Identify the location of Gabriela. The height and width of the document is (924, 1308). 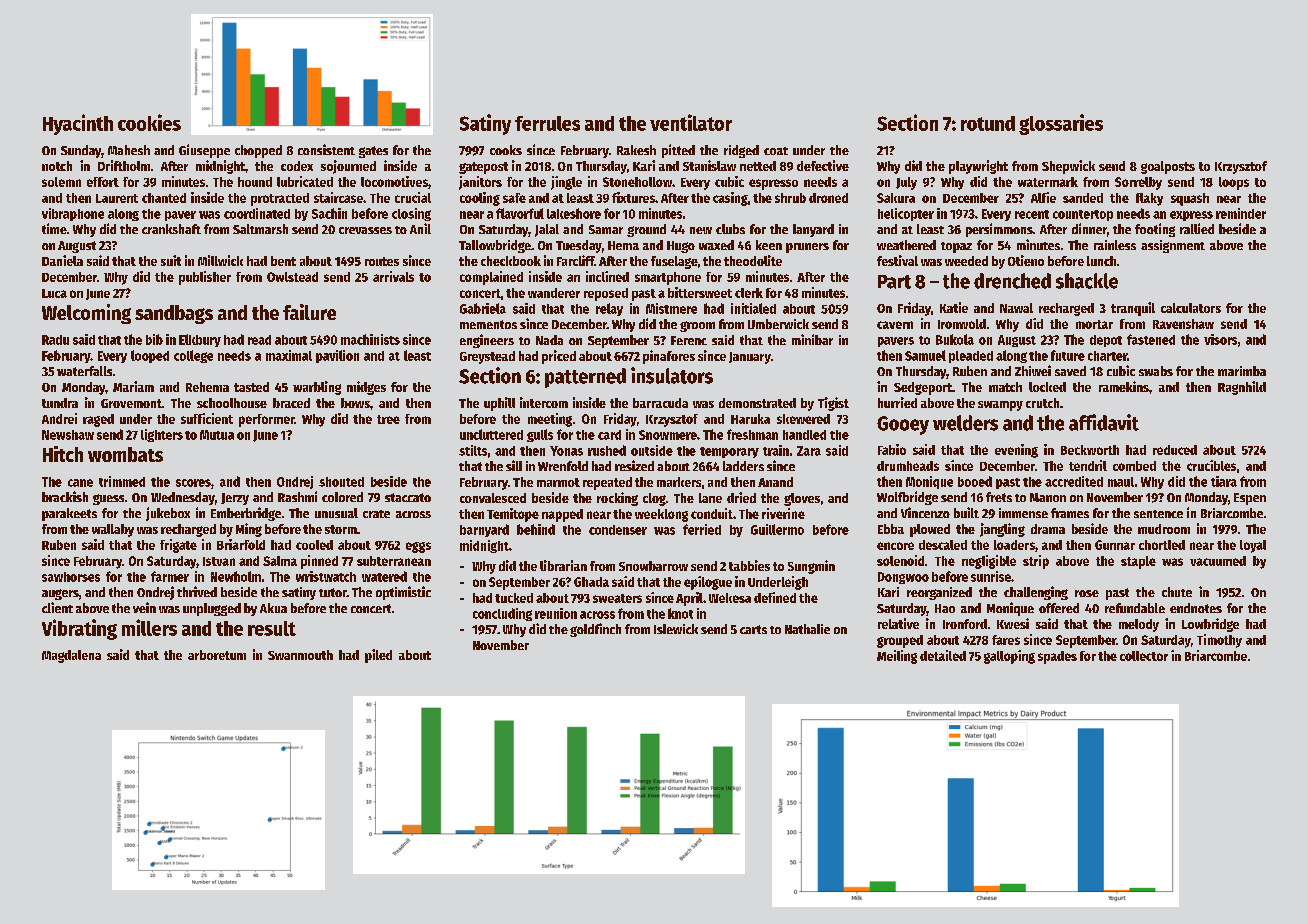
(483, 308).
